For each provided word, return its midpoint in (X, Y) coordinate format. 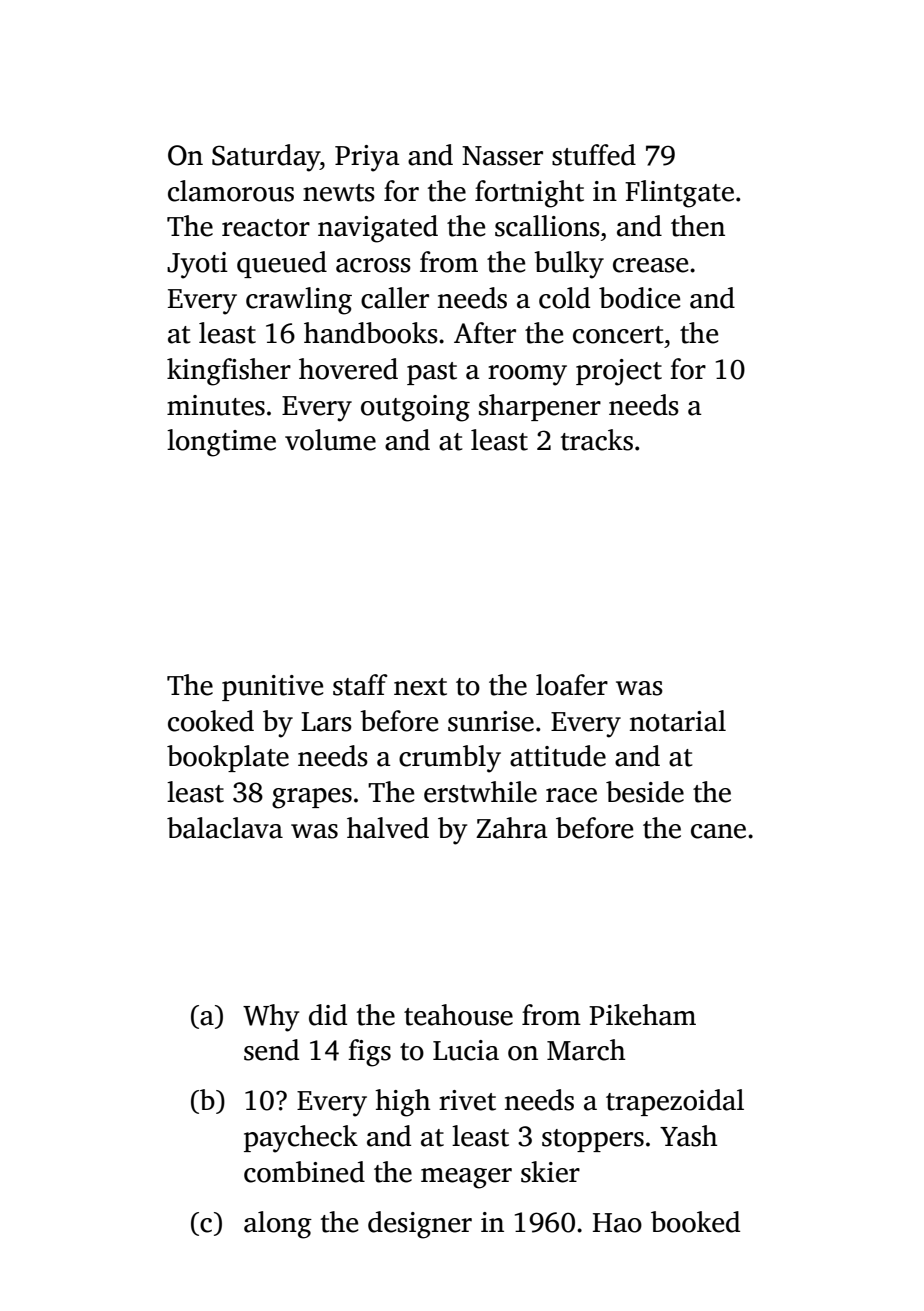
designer (420, 1225)
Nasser (502, 156)
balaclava (225, 828)
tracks (597, 440)
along (278, 1225)
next (420, 687)
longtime (221, 443)
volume (330, 440)
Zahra (512, 828)
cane (718, 831)
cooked (211, 721)
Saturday (266, 158)
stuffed (594, 155)
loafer (572, 685)
